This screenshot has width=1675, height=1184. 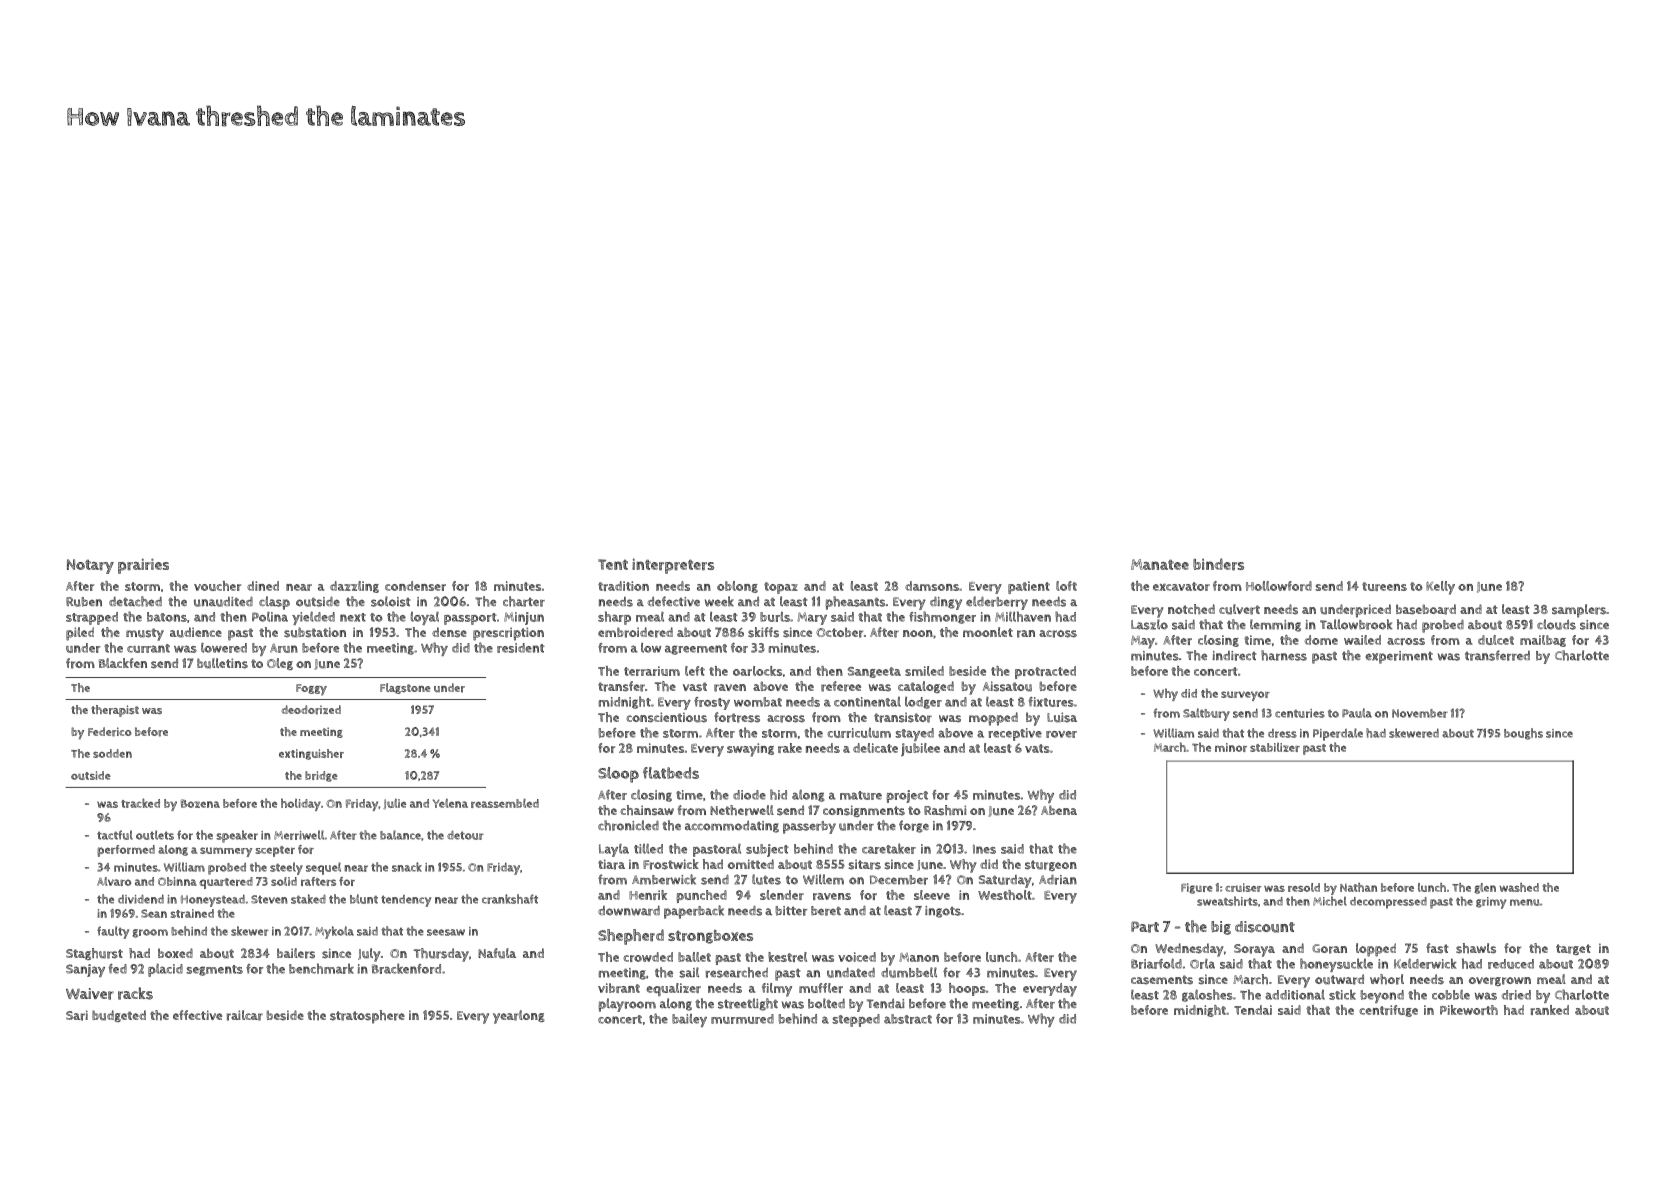 What do you see at coordinates (192, 913) in the screenshot?
I see `strained` at bounding box center [192, 913].
